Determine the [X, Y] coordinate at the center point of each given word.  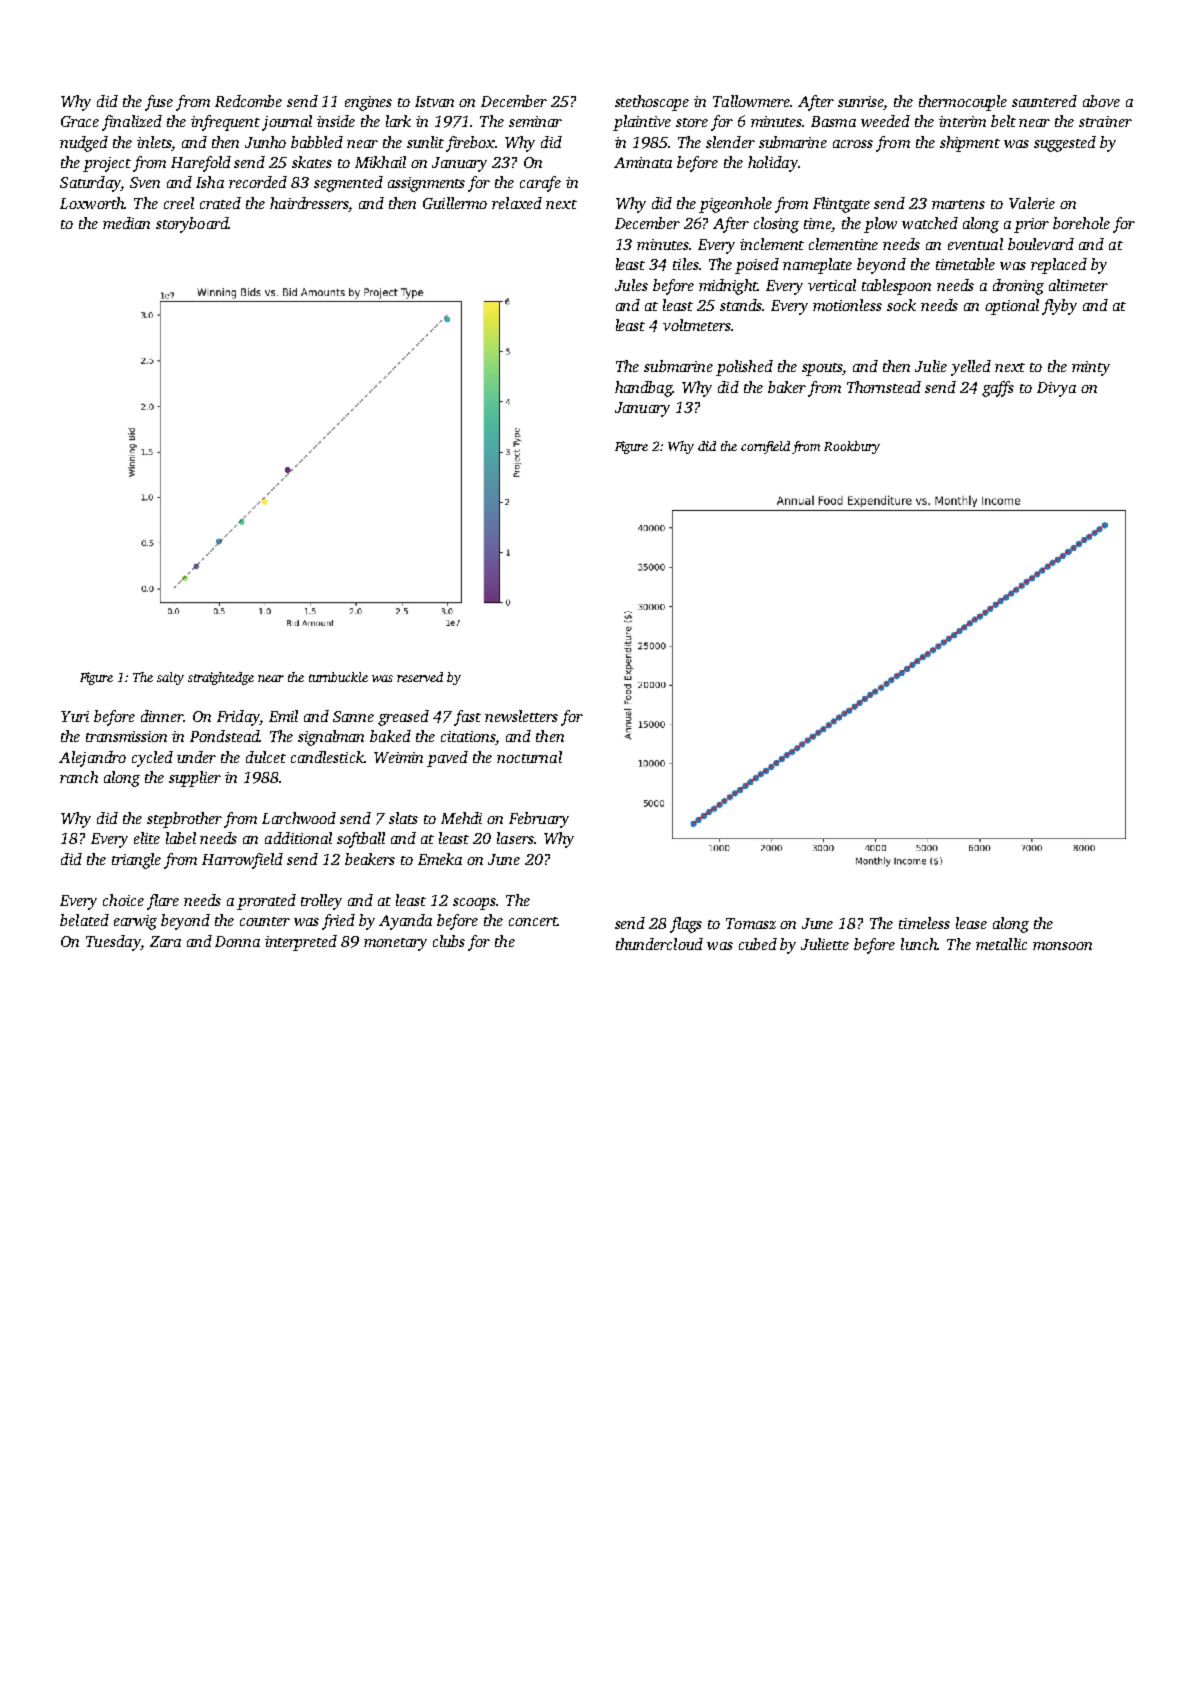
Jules [631, 285]
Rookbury [852, 447]
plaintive [642, 123]
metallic [1001, 944]
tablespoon [896, 287]
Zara [165, 941]
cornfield [765, 447]
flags [686, 925]
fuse [159, 103]
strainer [1105, 121]
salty [170, 678]
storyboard [192, 225]
